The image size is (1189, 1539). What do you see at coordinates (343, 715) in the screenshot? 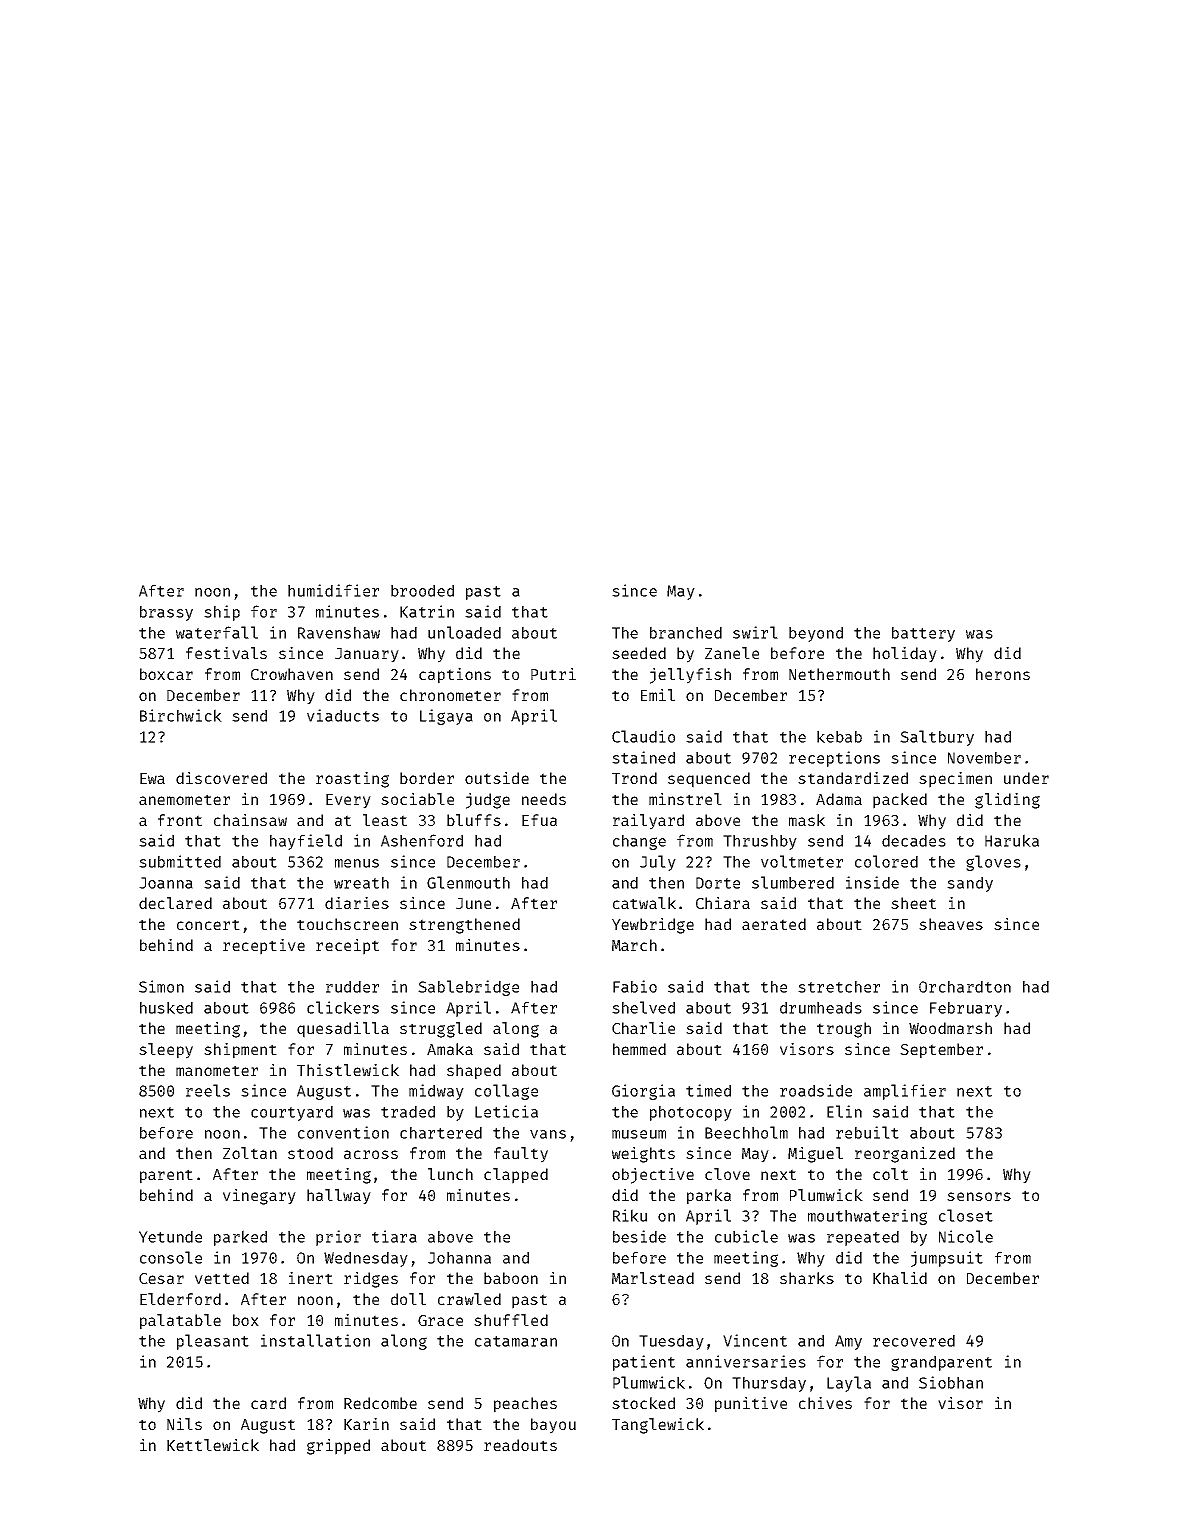
I see `viaducts` at bounding box center [343, 715].
